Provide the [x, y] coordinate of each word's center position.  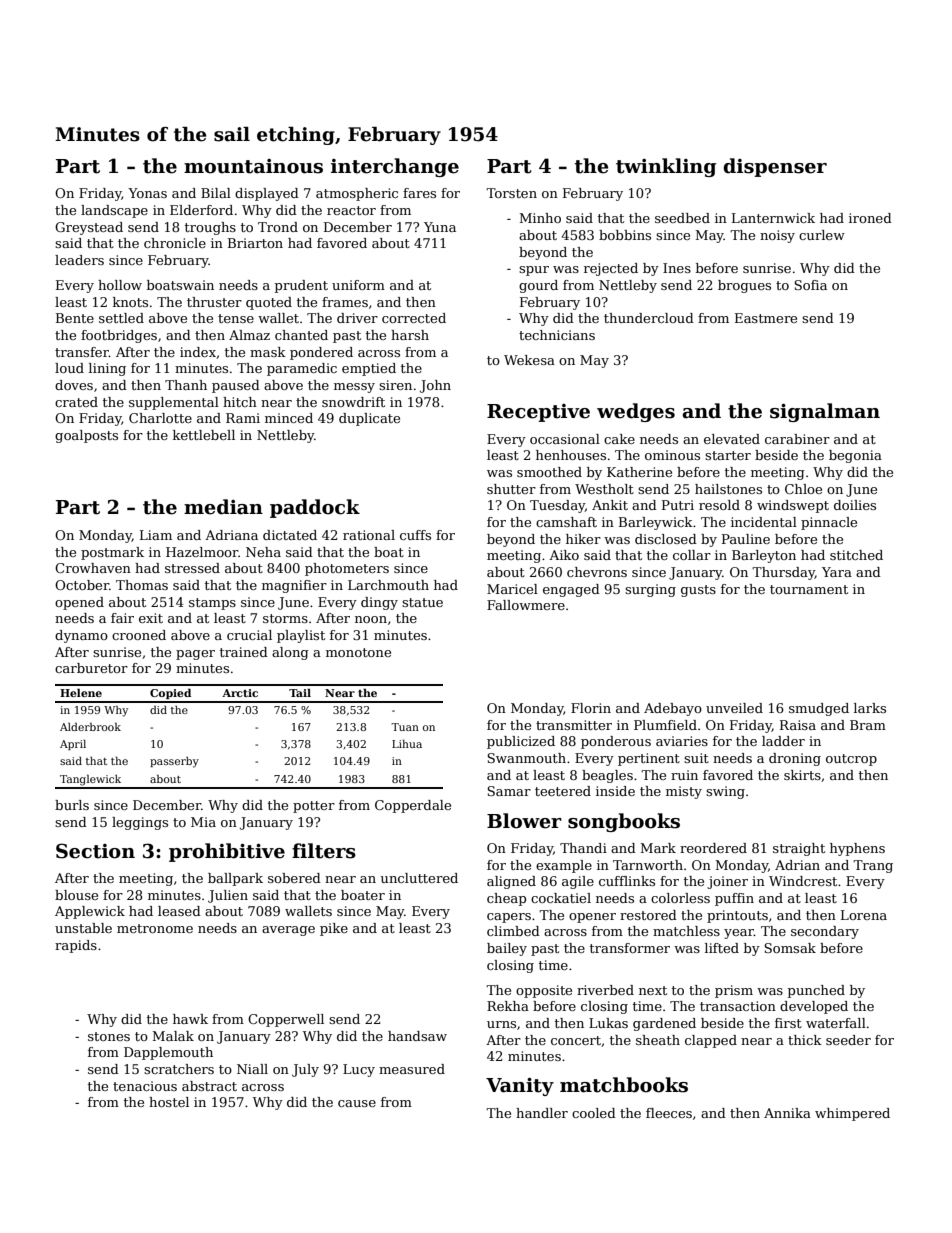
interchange [395, 167]
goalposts [86, 436]
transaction [738, 1006]
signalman [825, 412]
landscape [114, 211]
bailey [507, 949]
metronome [155, 928]
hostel [169, 1102]
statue [422, 602]
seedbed [682, 218]
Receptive [538, 413]
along [290, 653]
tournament [809, 589]
